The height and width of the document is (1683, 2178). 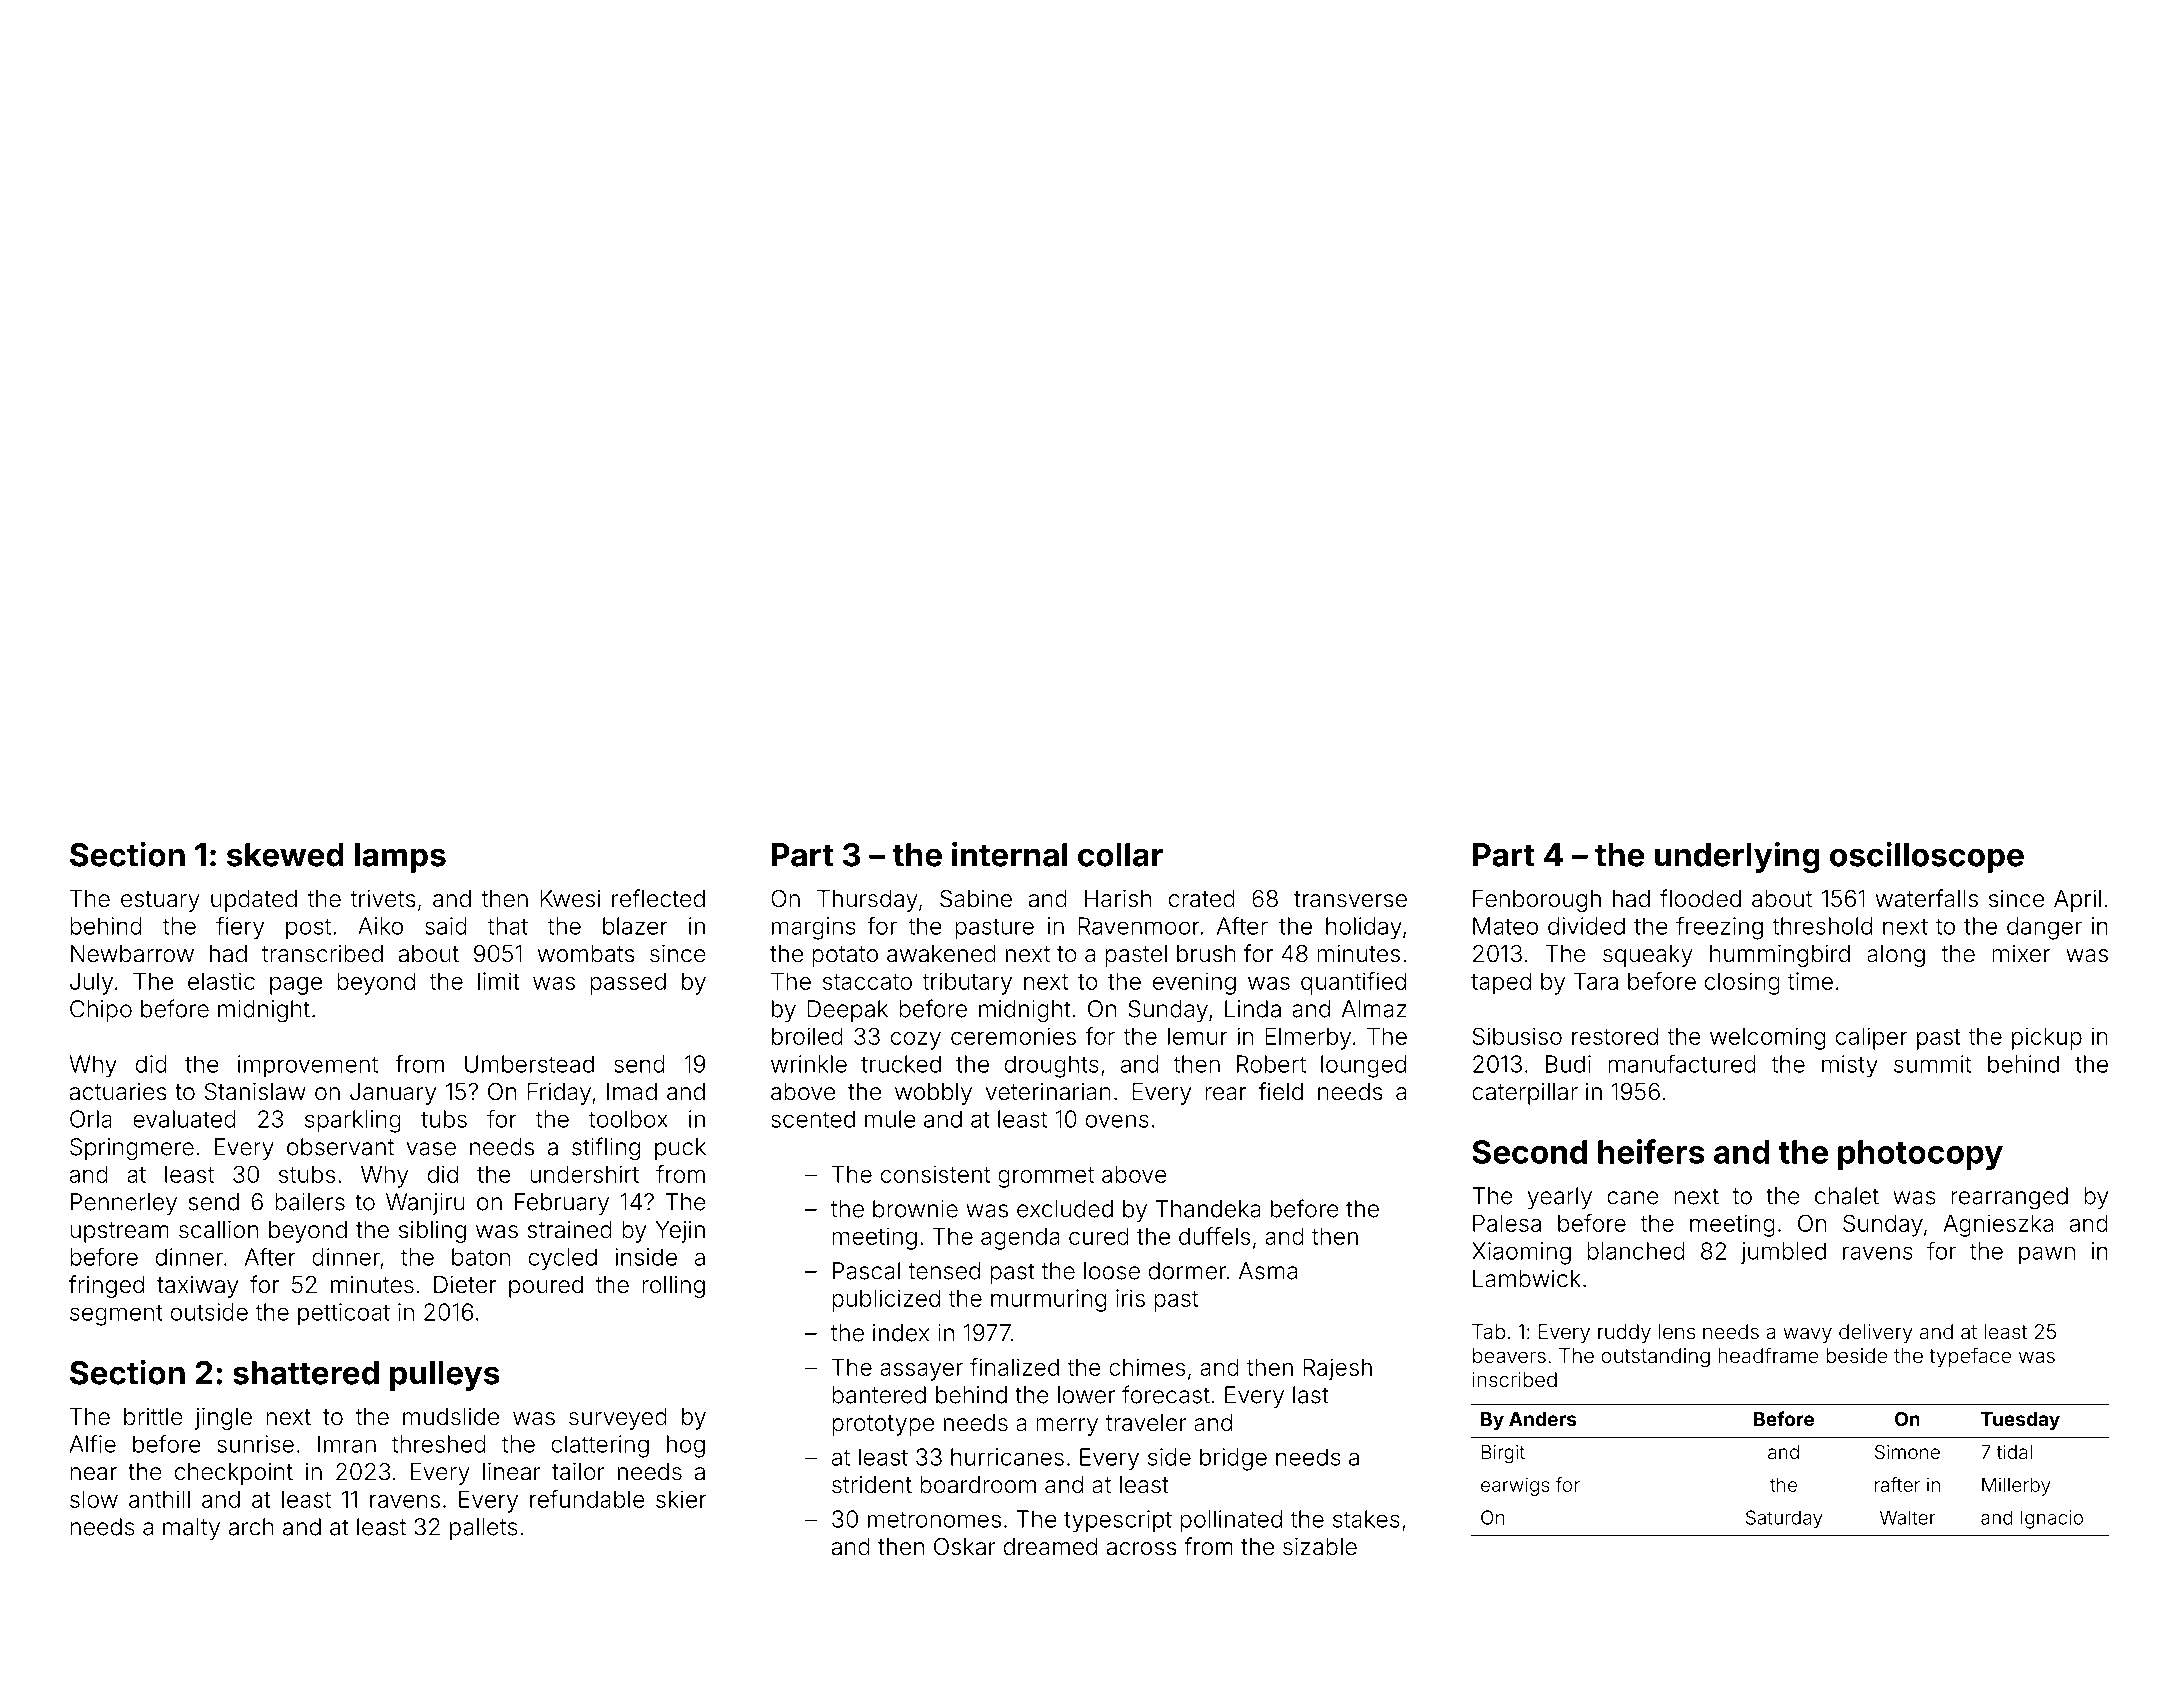 I want to click on scallion, so click(x=218, y=1229).
